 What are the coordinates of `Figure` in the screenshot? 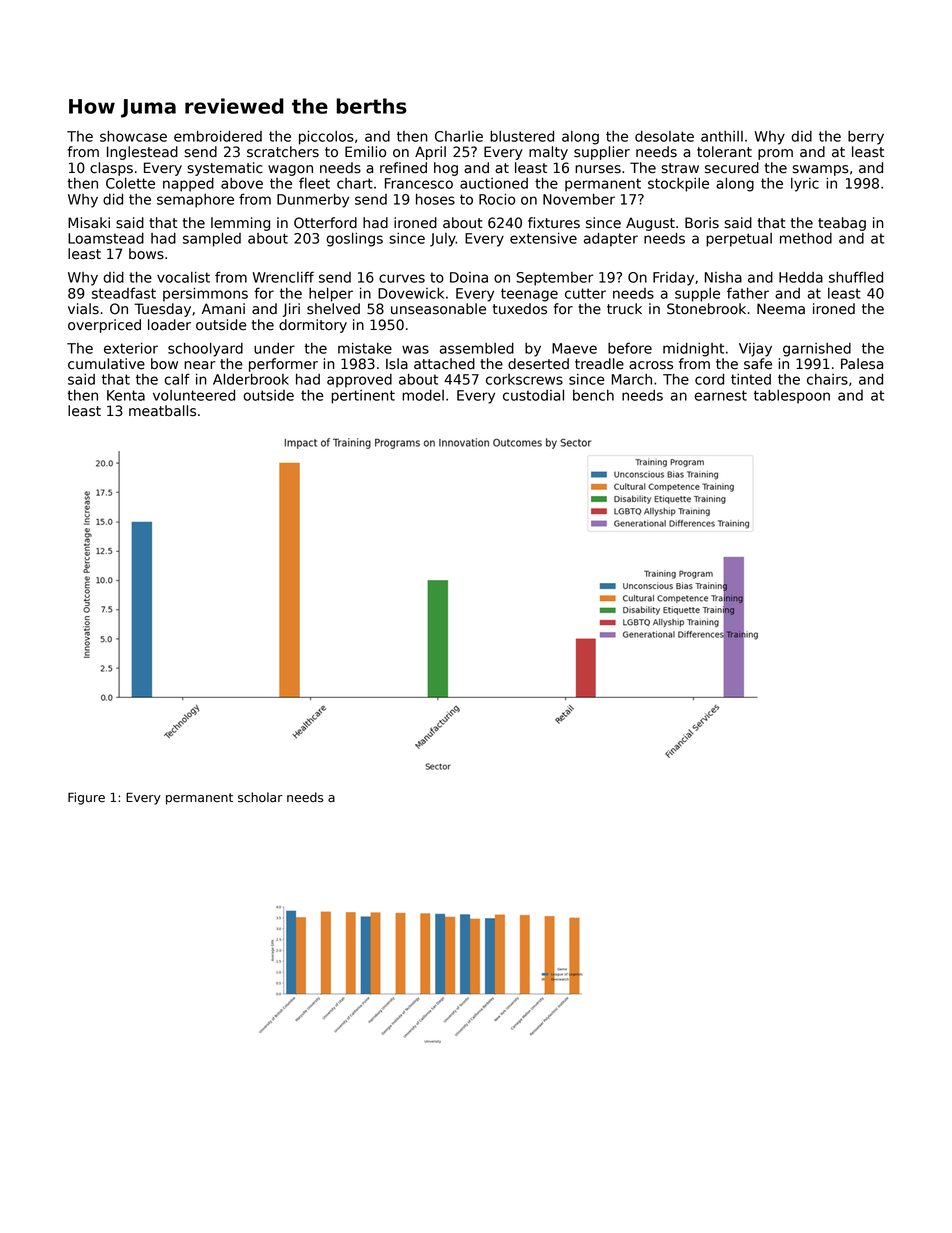 It's located at (86, 798).
